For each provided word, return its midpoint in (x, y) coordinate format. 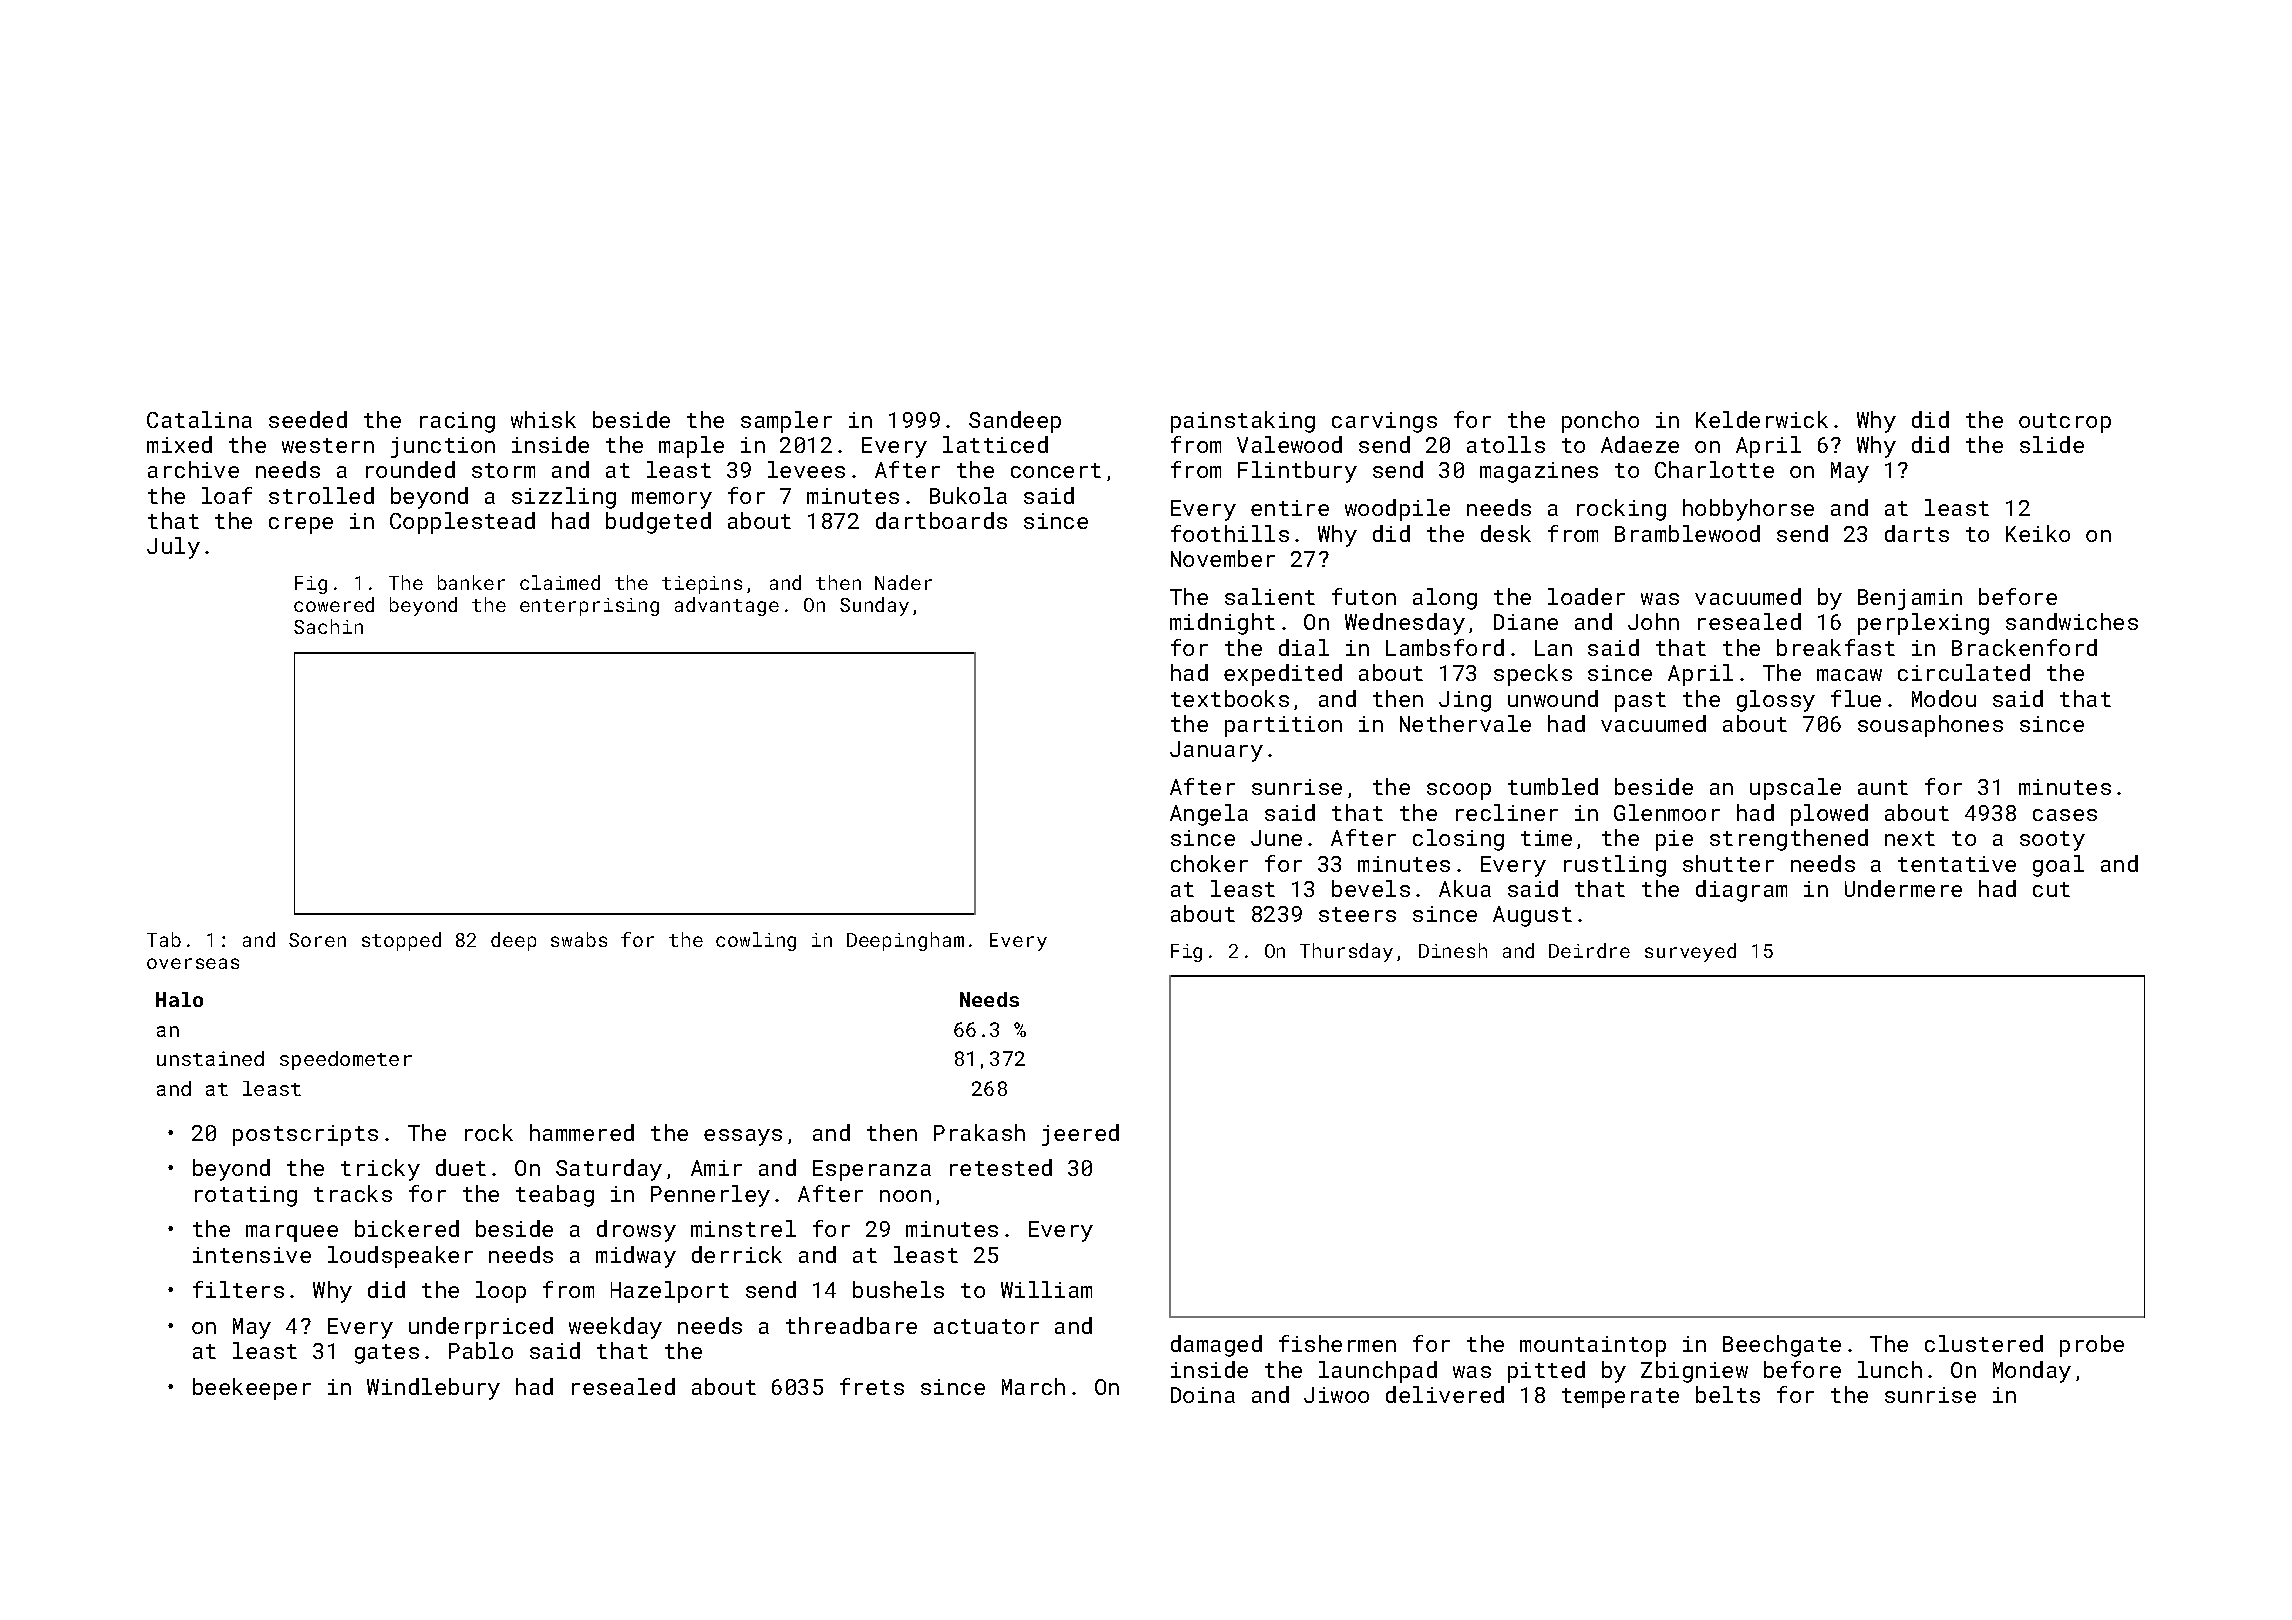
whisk (543, 419)
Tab (164, 939)
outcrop (2065, 423)
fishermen (1337, 1343)
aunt (1883, 787)
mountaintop (1593, 1346)
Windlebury (433, 1389)
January (1216, 751)
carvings (1384, 422)
